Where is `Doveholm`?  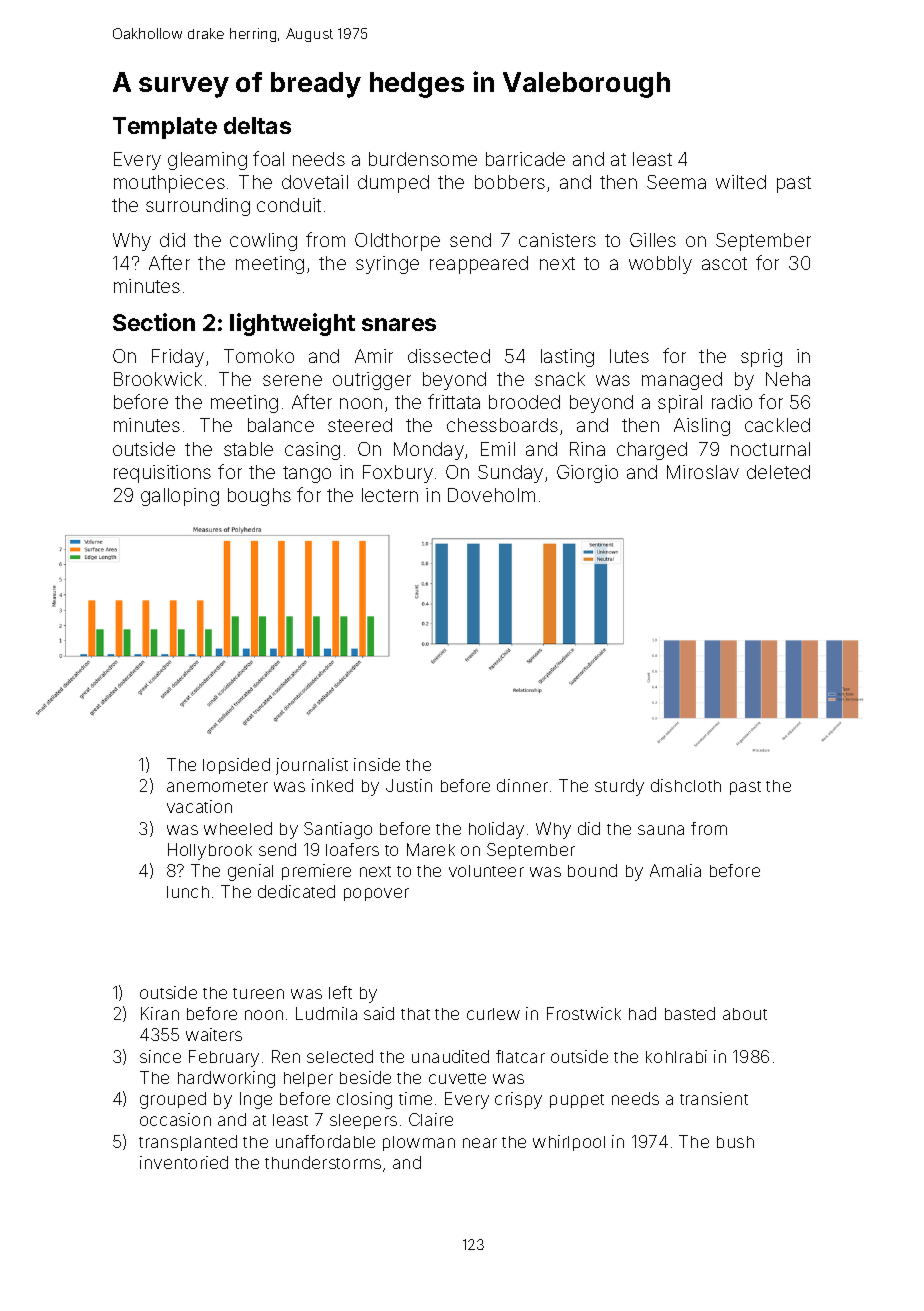 Doveholm is located at coordinates (491, 495).
